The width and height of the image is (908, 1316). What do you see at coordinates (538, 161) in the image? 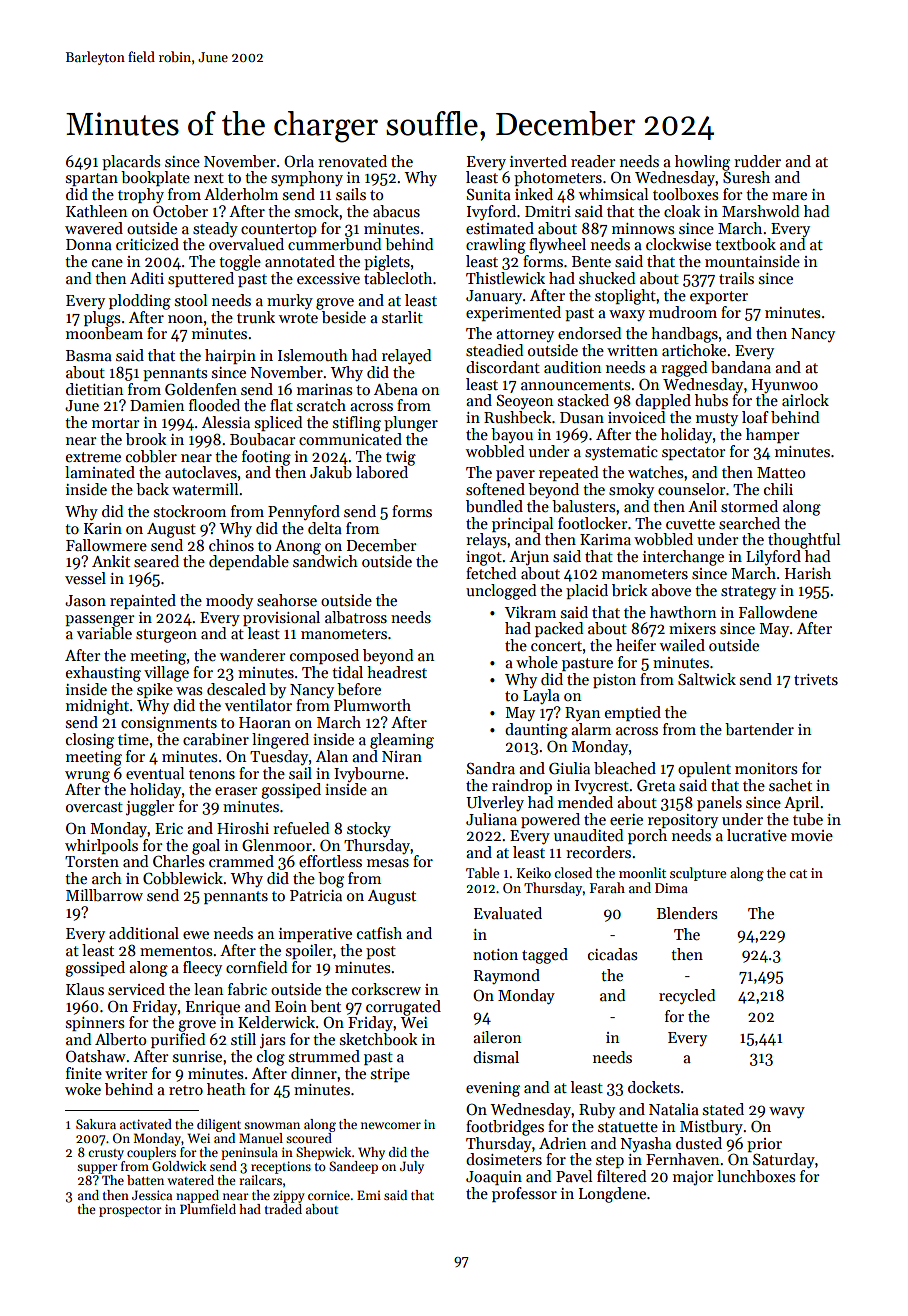
I see `inverted` at bounding box center [538, 161].
